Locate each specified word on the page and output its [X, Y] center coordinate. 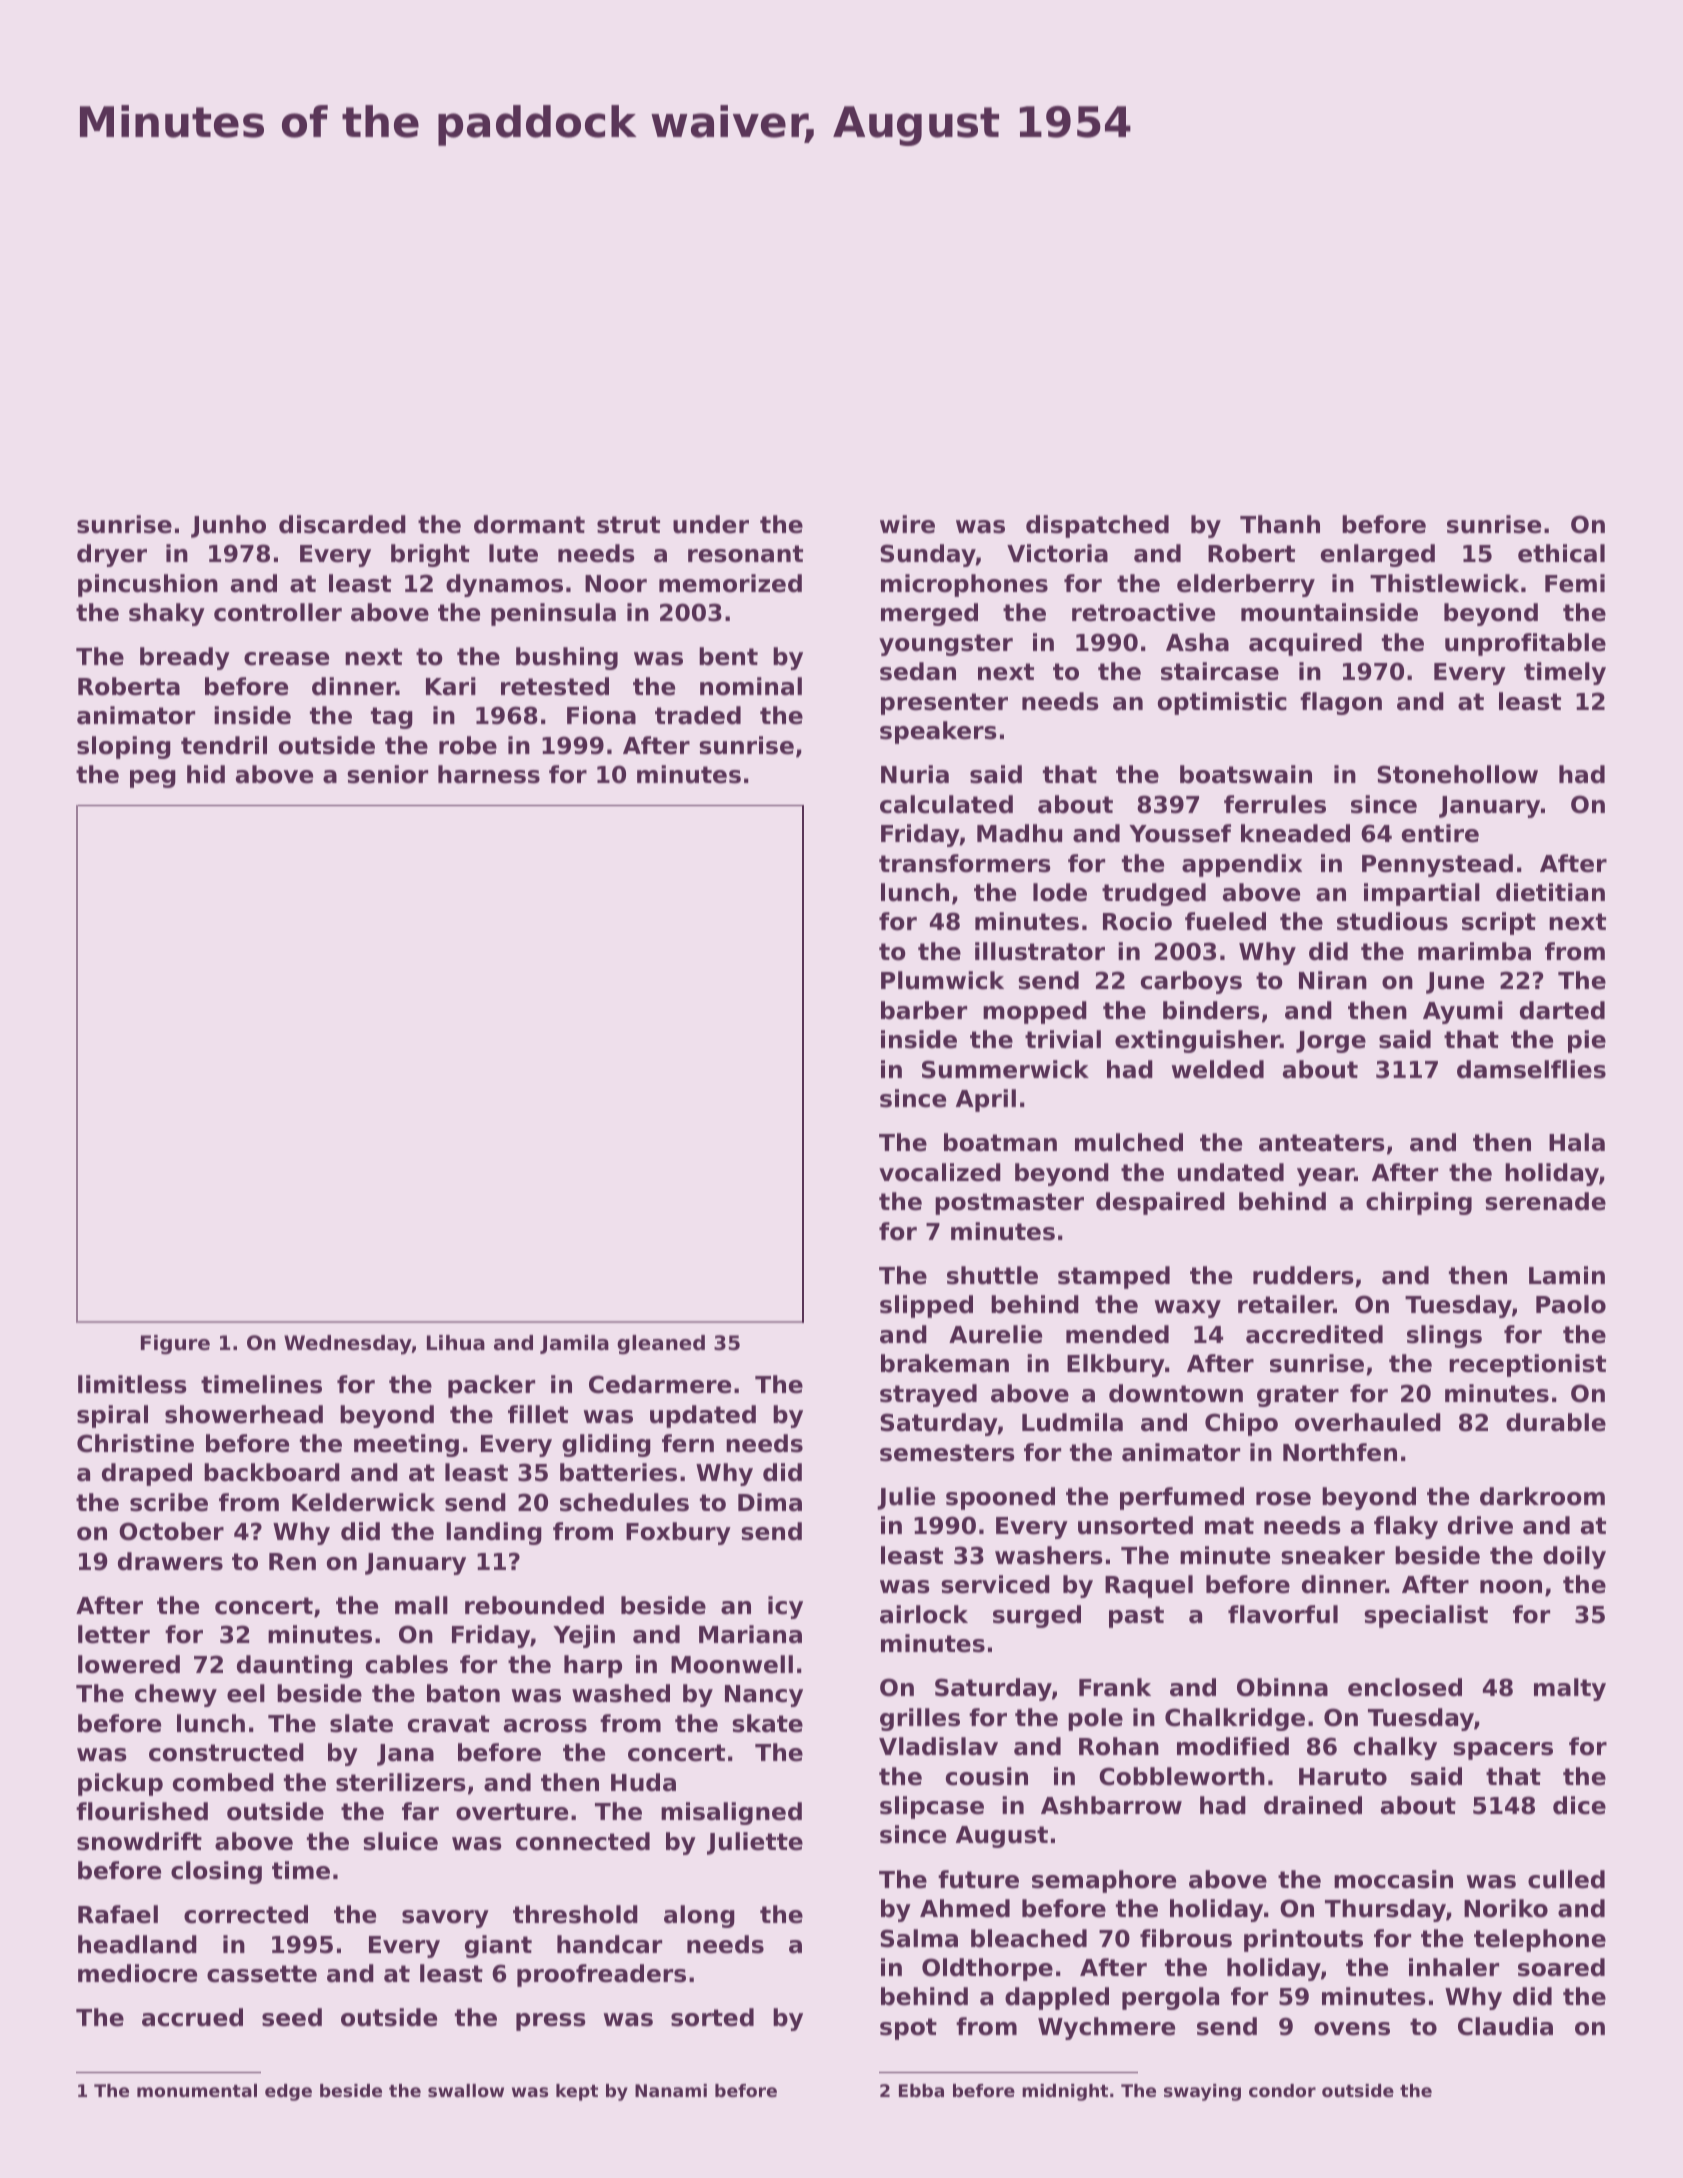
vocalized [940, 1172]
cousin [987, 1776]
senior [387, 774]
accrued [192, 2017]
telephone [1540, 1940]
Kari [451, 686]
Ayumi [1463, 1012]
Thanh [1280, 524]
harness [489, 774]
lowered [129, 1664]
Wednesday [348, 1345]
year [1325, 1177]
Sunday [928, 555]
